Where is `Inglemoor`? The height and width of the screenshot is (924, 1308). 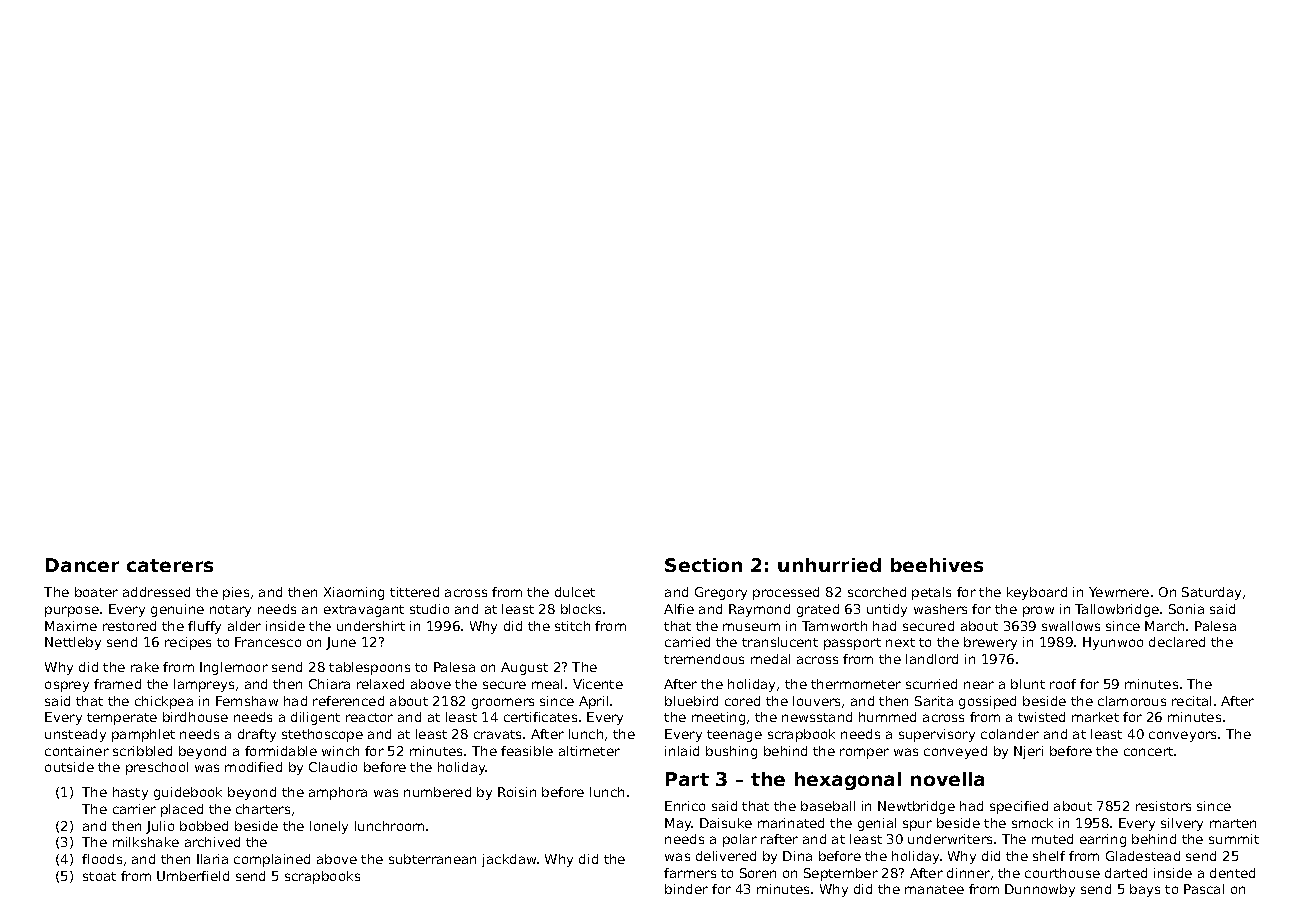
Inglemoor is located at coordinates (234, 668).
